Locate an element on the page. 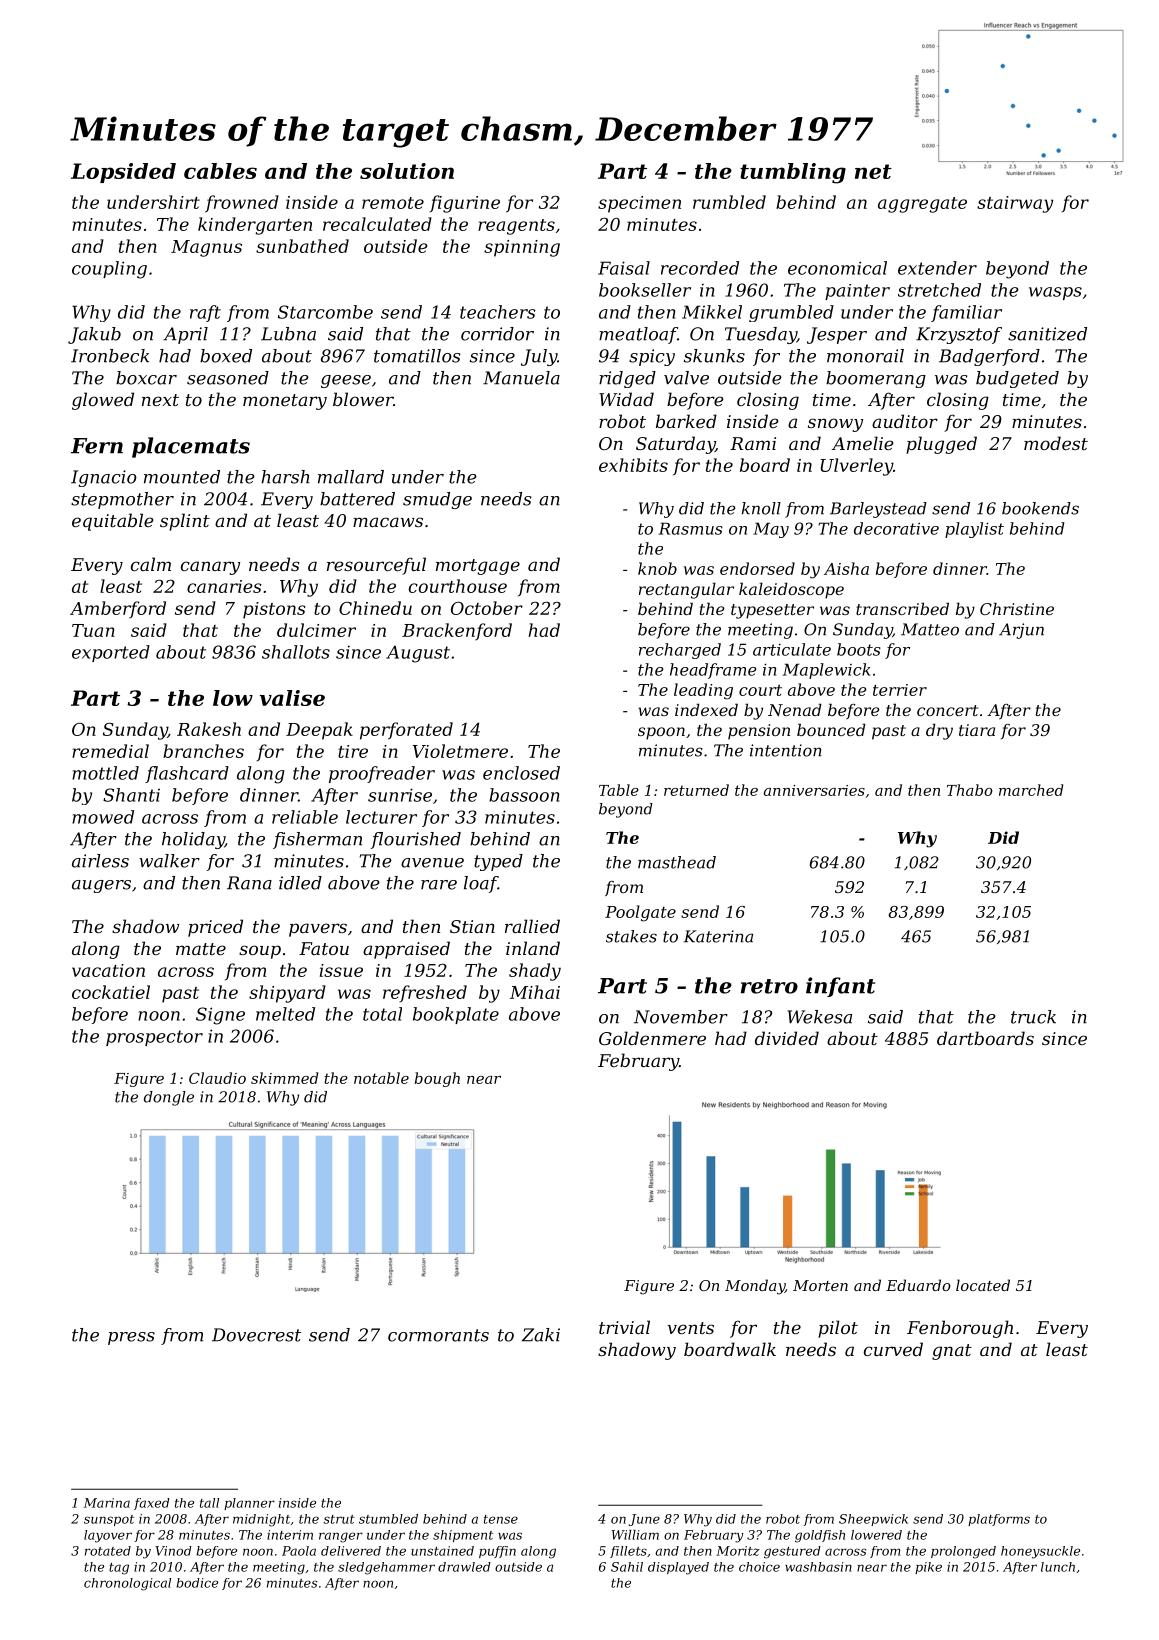 This document has height=1640, width=1159. resourceful is located at coordinates (376, 566).
